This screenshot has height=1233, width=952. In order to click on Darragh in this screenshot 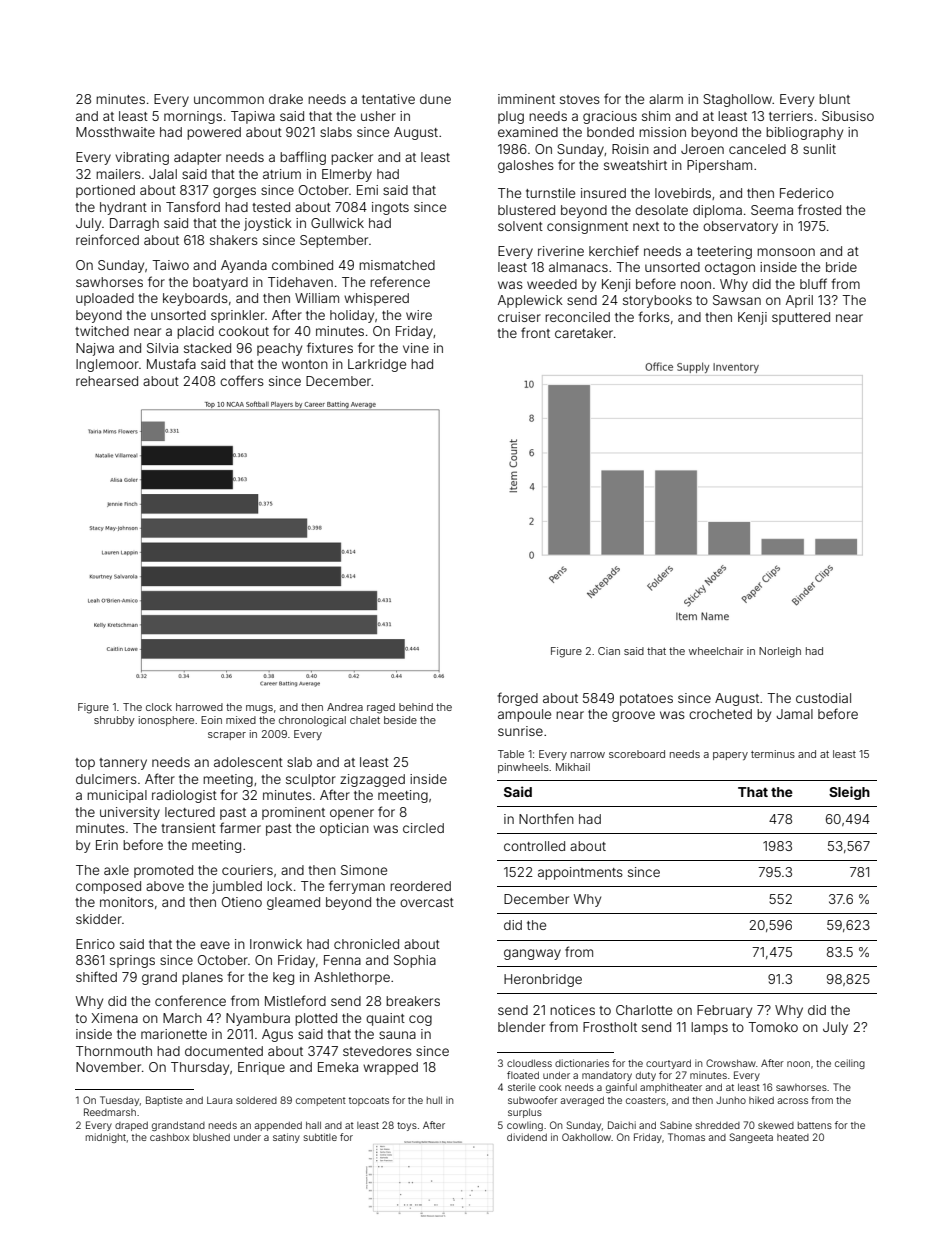, I will do `click(134, 224)`.
